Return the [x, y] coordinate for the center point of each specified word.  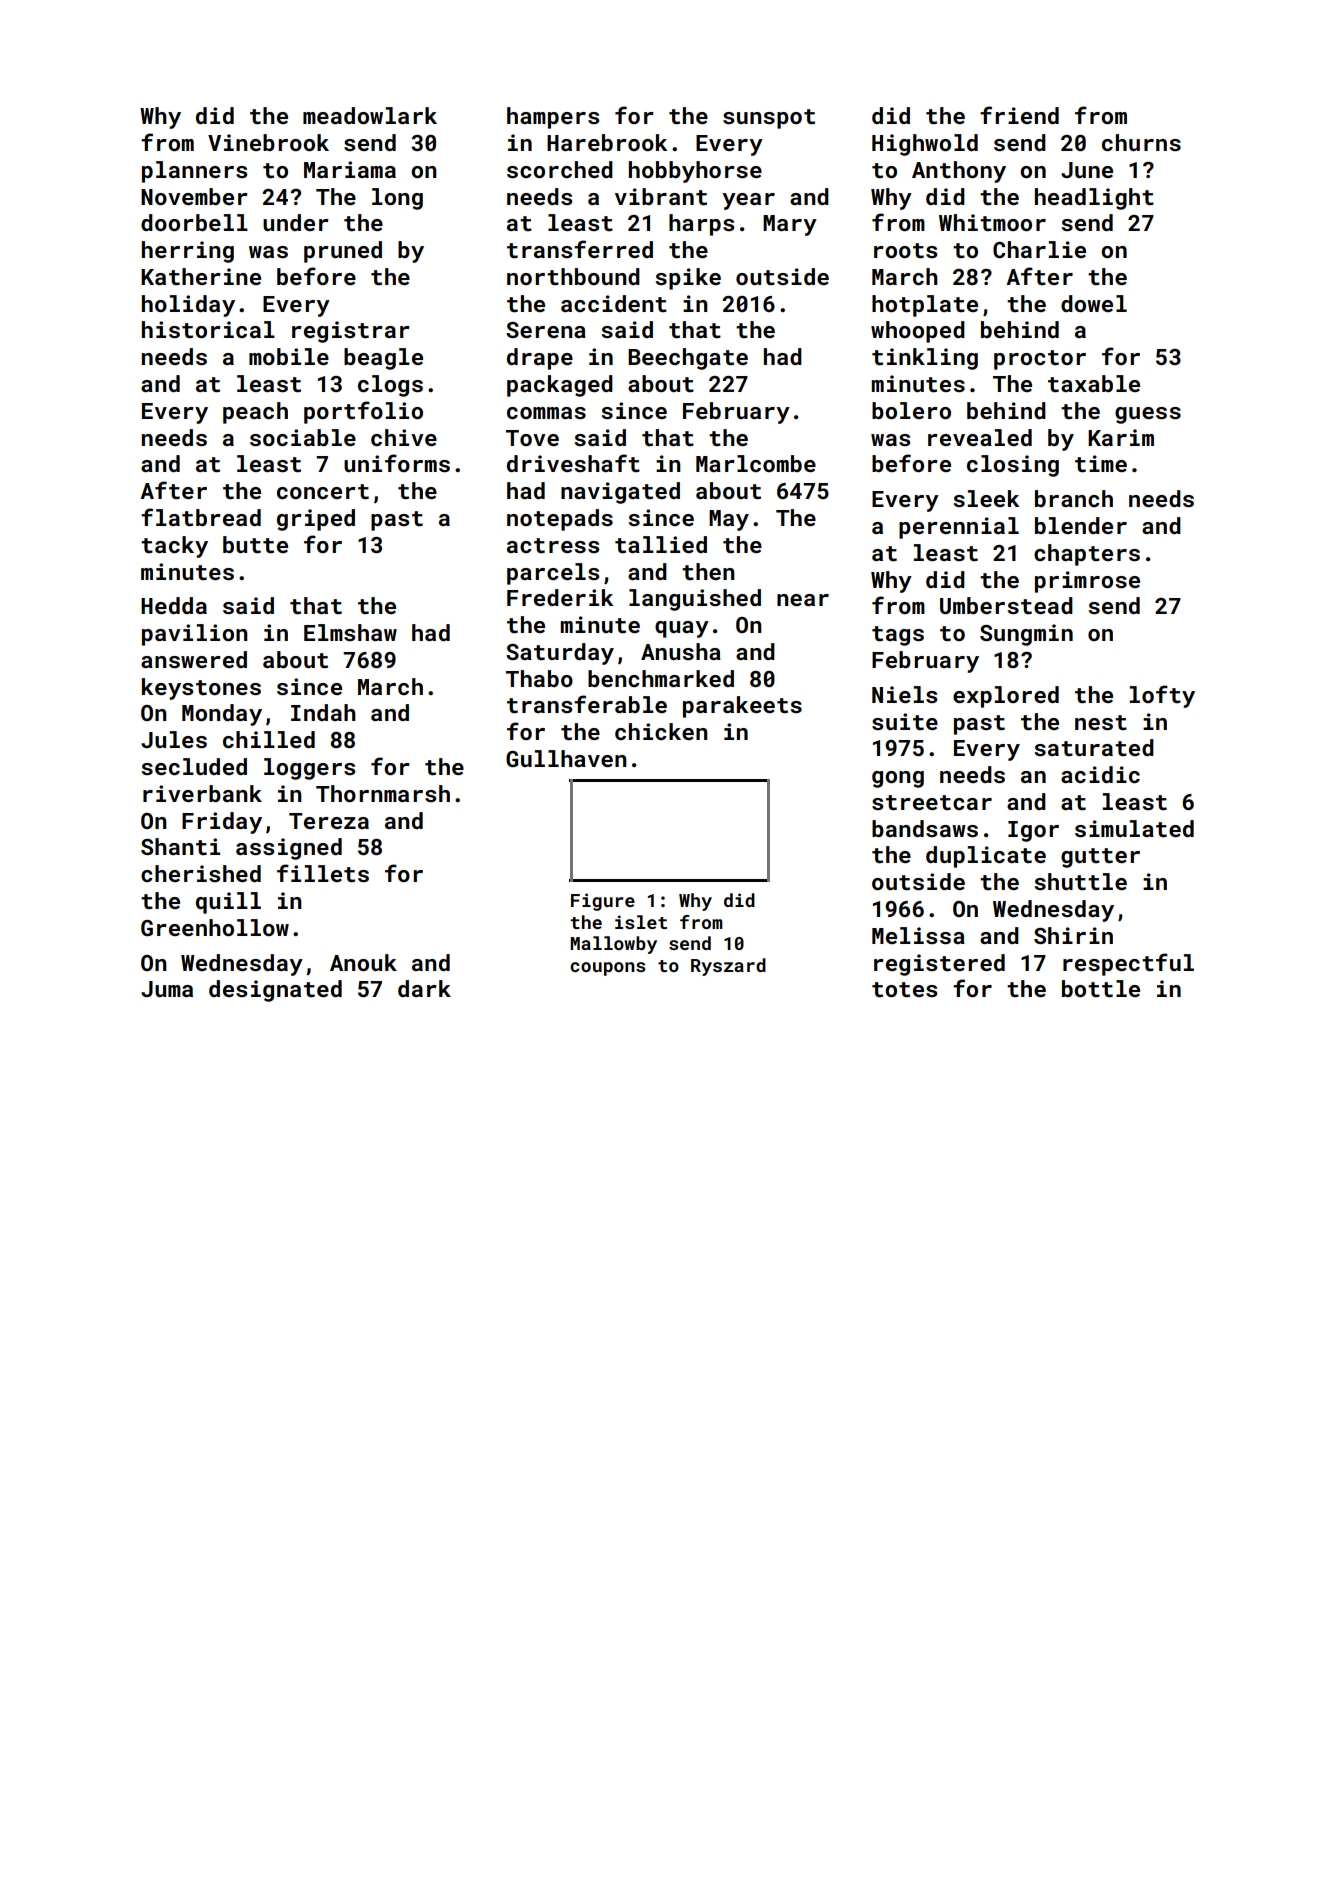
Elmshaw [350, 632]
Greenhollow [215, 927]
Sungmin [1026, 635]
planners [195, 172]
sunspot [769, 119]
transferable [587, 704]
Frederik [560, 597]
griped [316, 520]
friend [1019, 115]
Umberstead [1006, 605]
